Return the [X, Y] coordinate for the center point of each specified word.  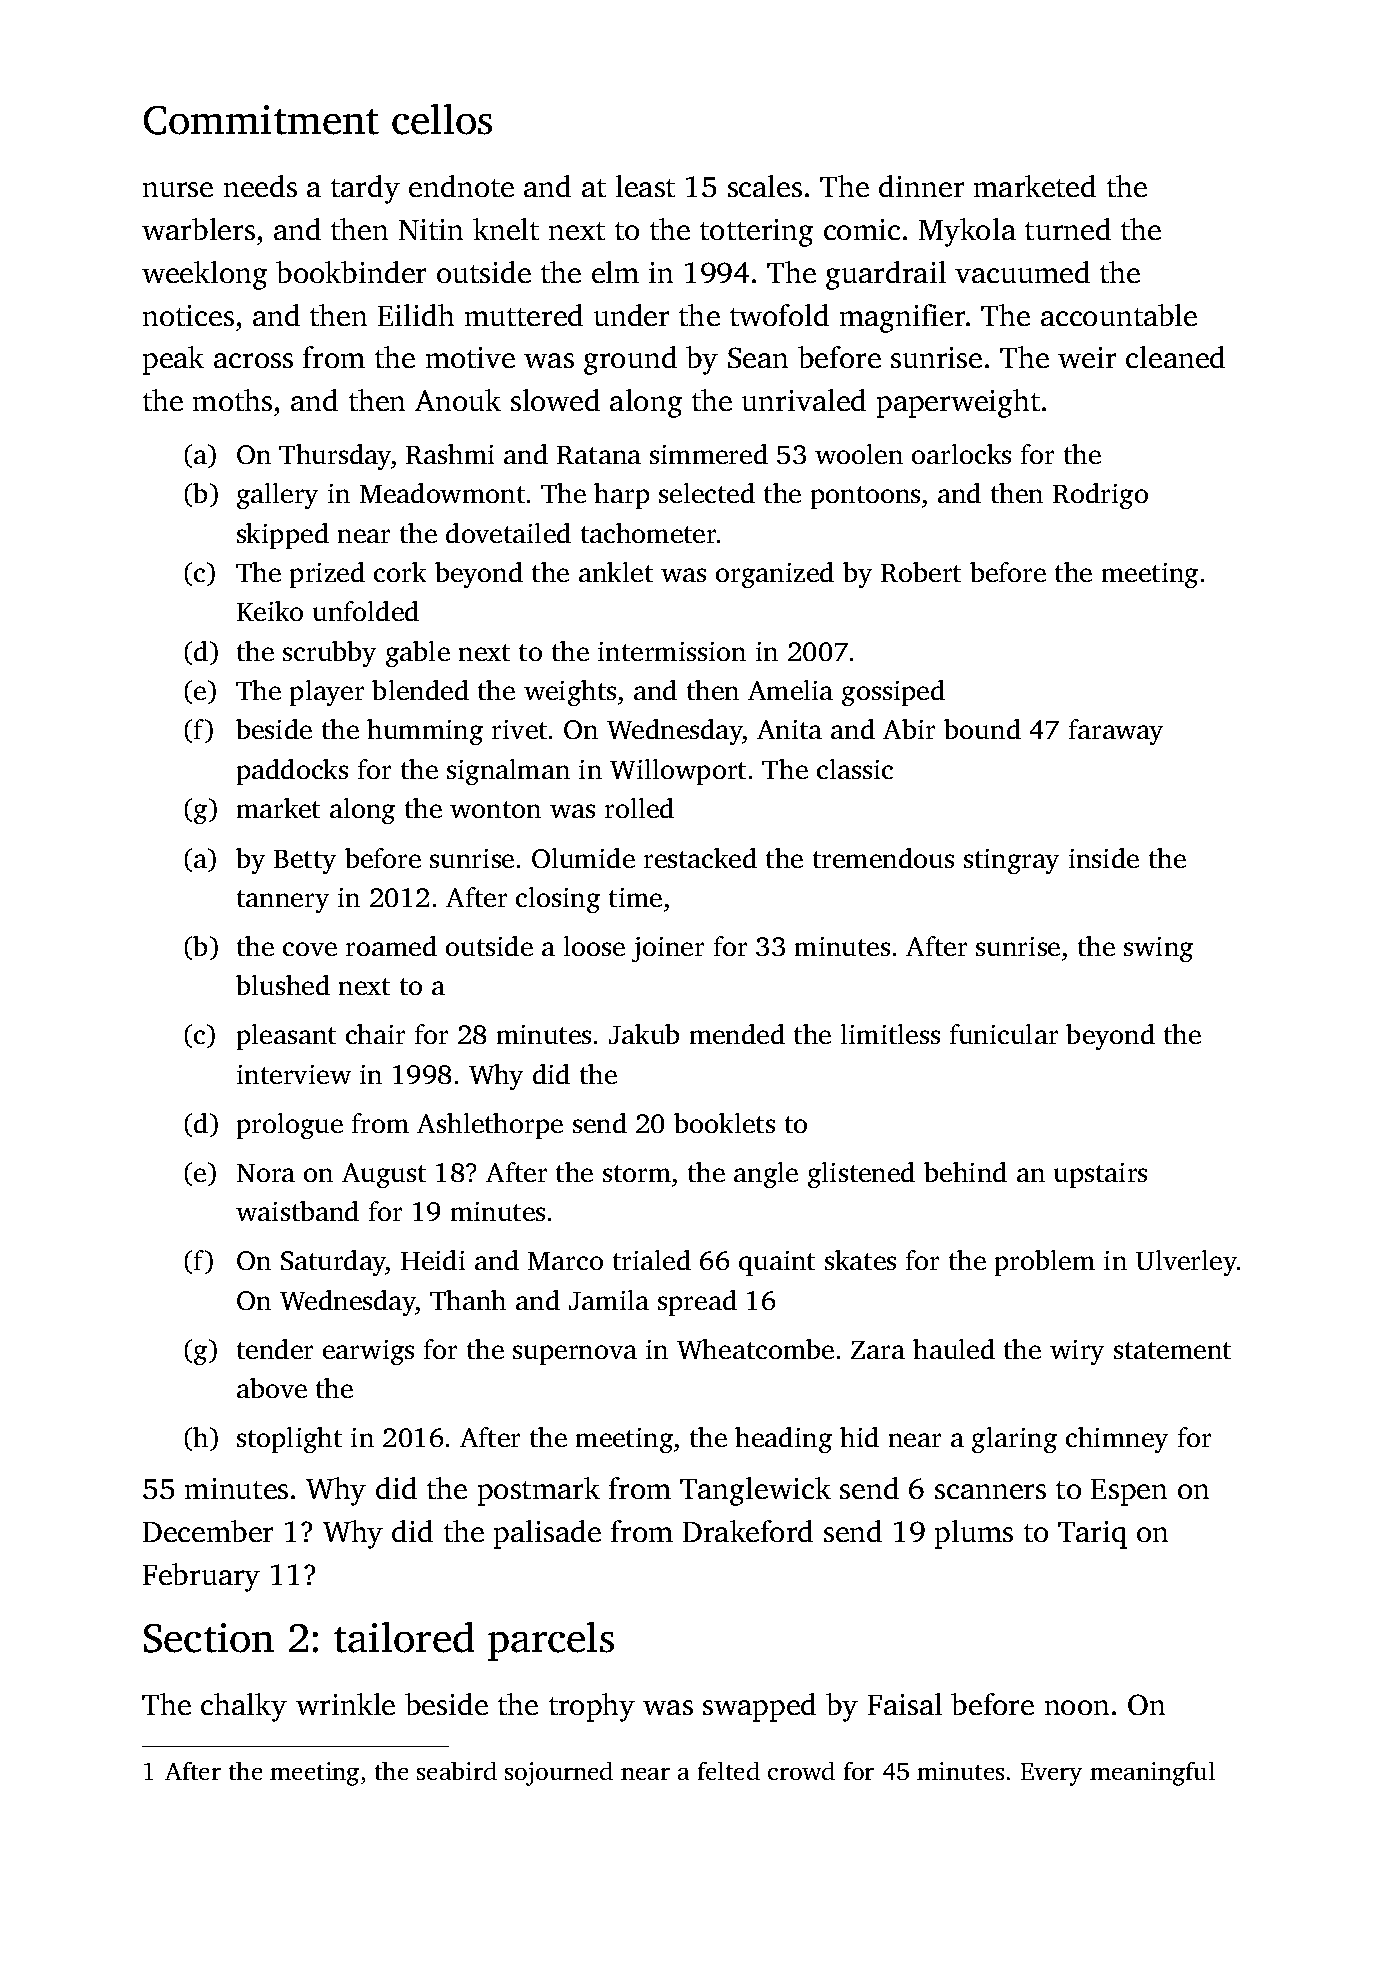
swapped [759, 1707]
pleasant [286, 1037]
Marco [565, 1261]
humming [425, 732]
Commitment [261, 120]
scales [765, 186]
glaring [1014, 1440]
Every [1051, 1774]
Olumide [583, 858]
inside [1104, 858]
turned [1068, 229]
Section [209, 1638]
